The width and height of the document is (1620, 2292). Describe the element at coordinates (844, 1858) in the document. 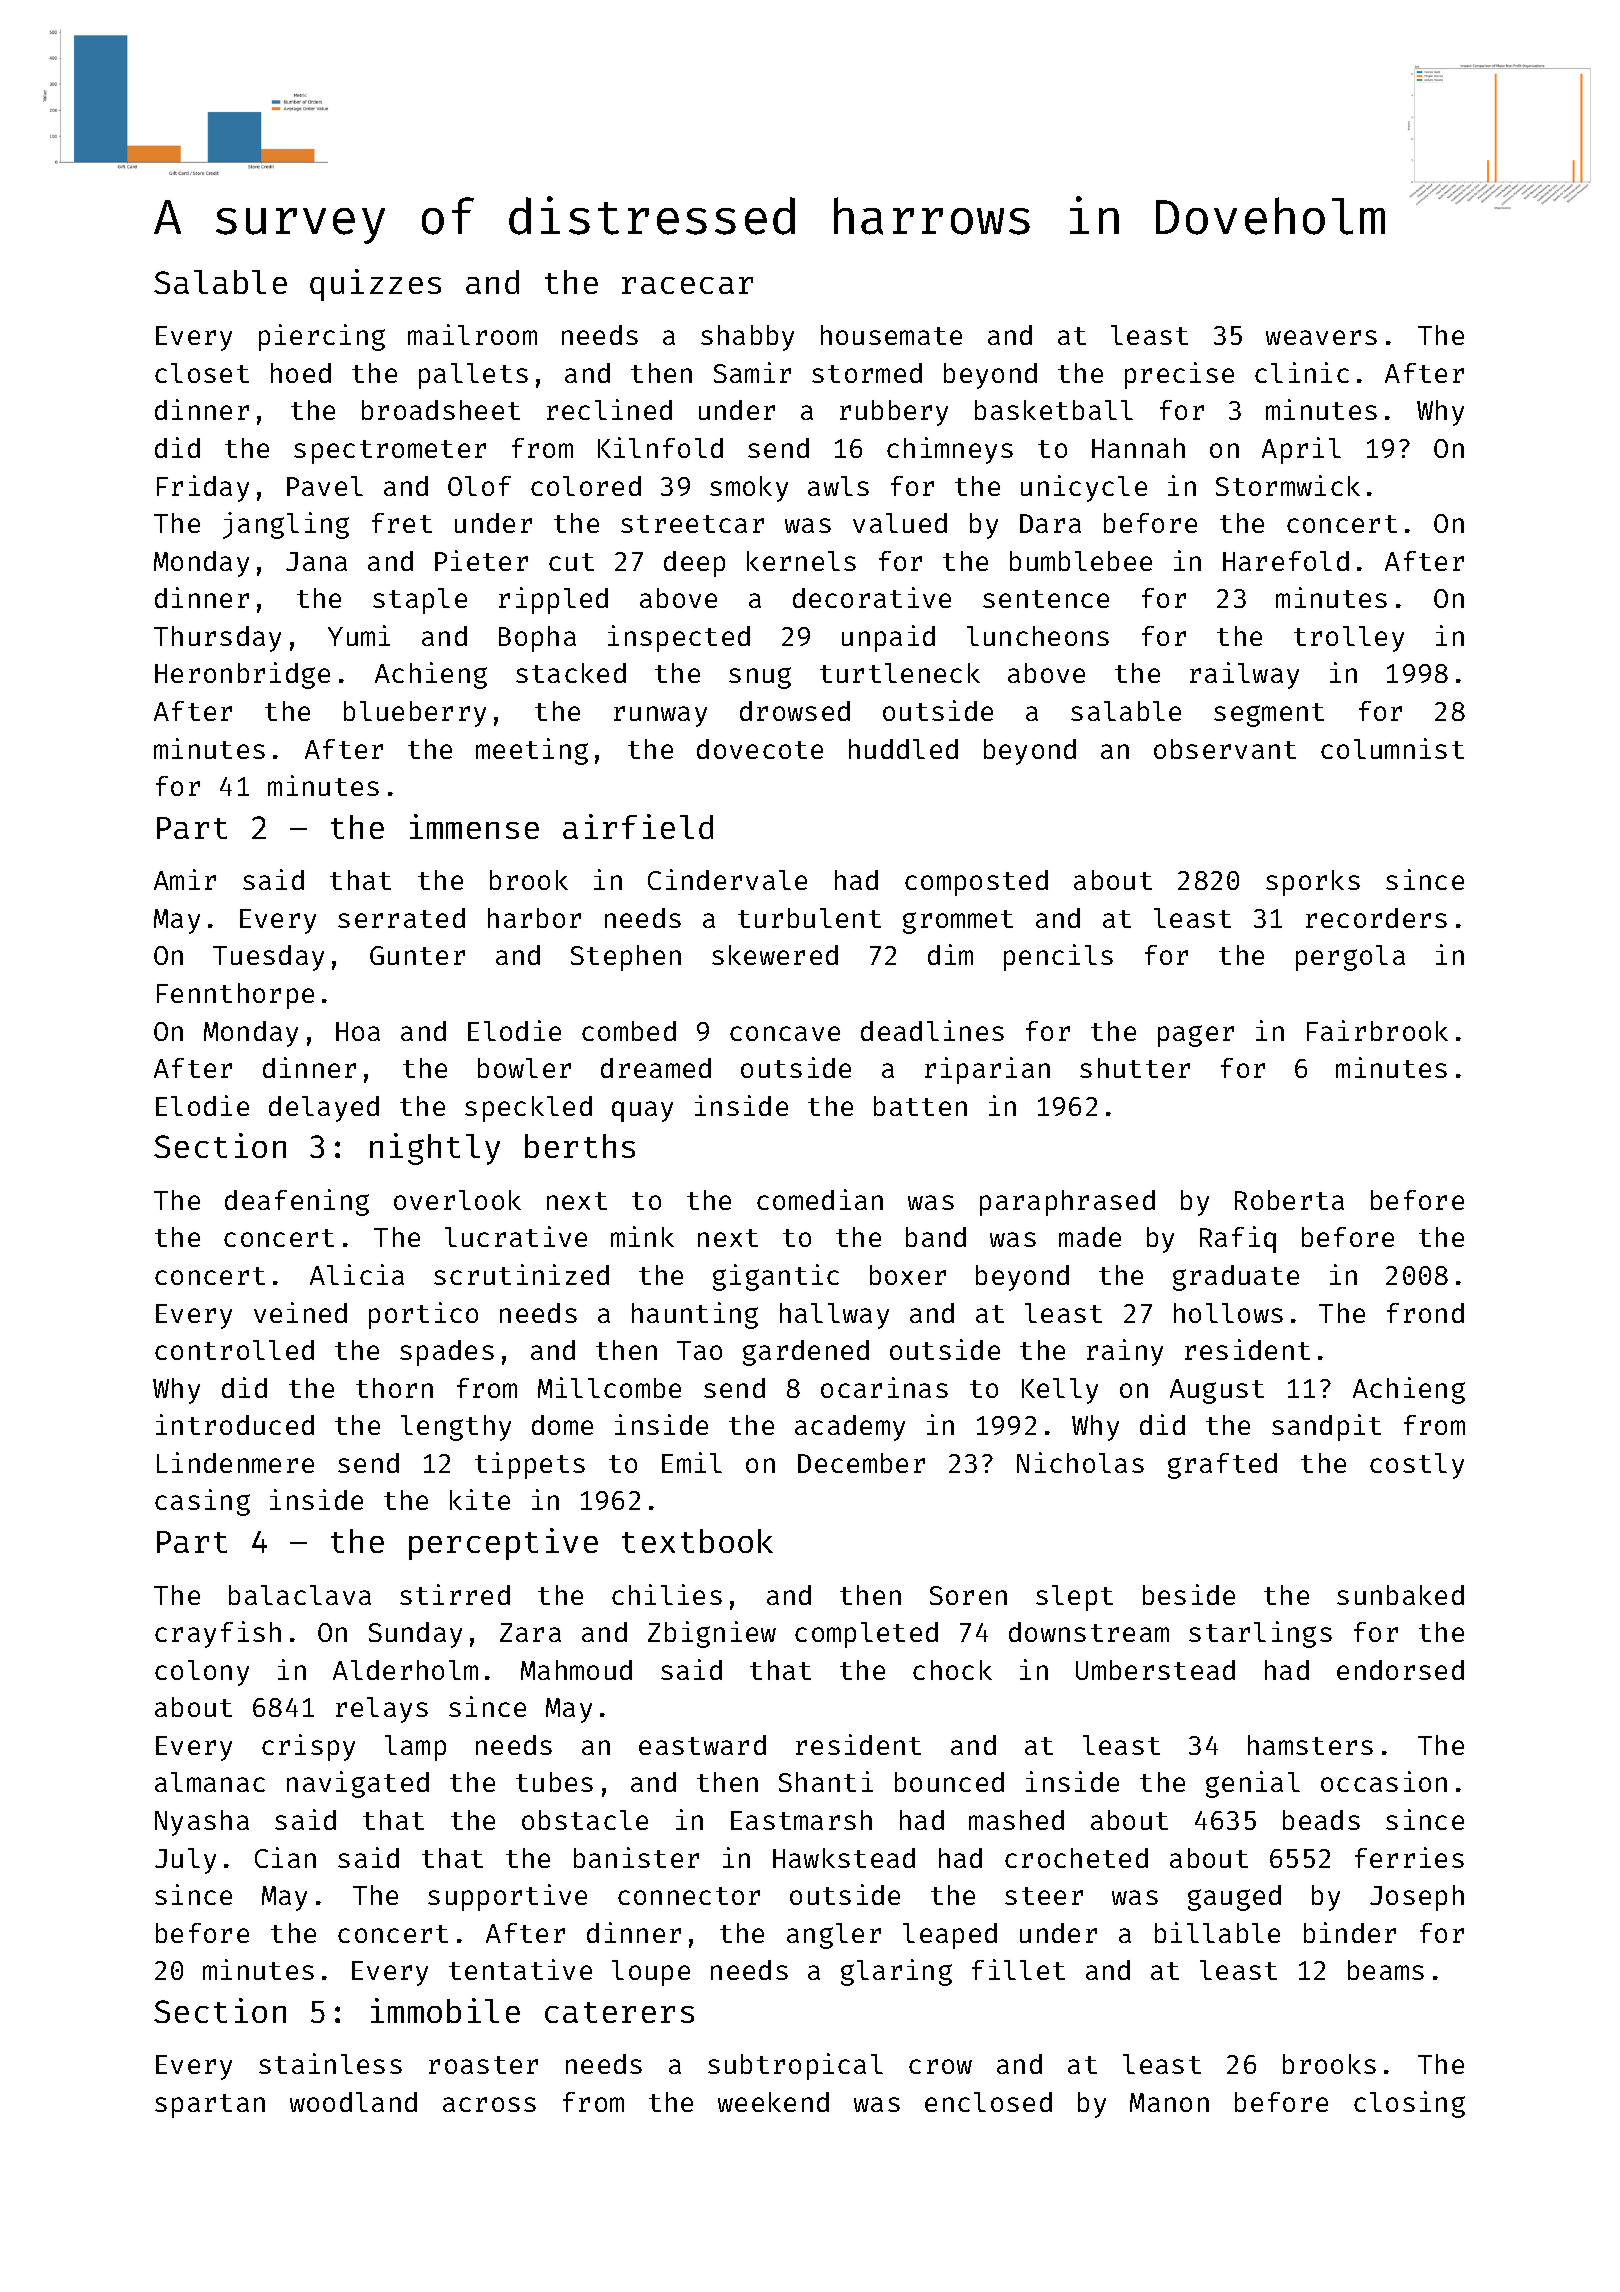

I see `Hawkstead` at that location.
